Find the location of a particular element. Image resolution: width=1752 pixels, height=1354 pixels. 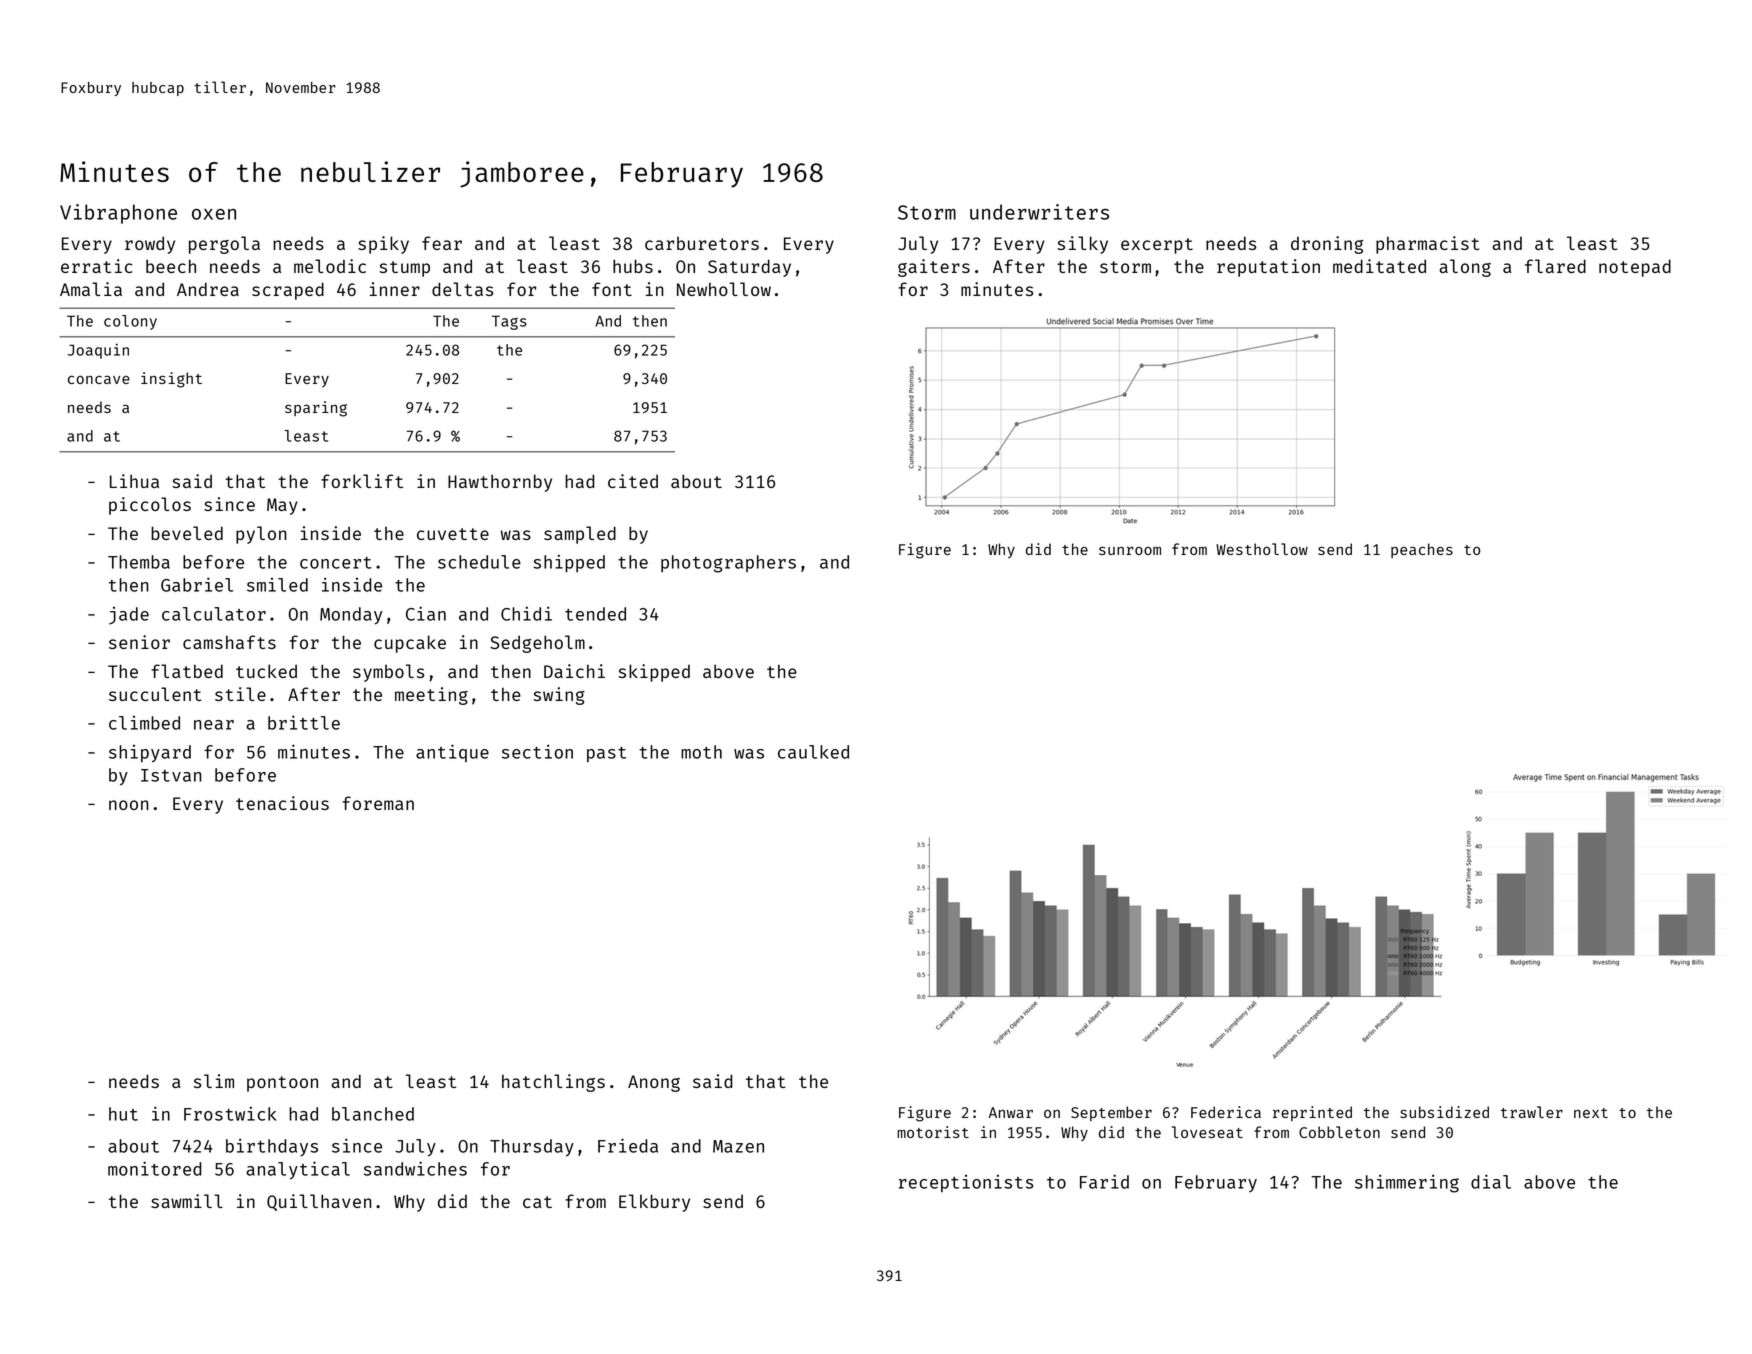

Elkbury is located at coordinates (654, 1203).
